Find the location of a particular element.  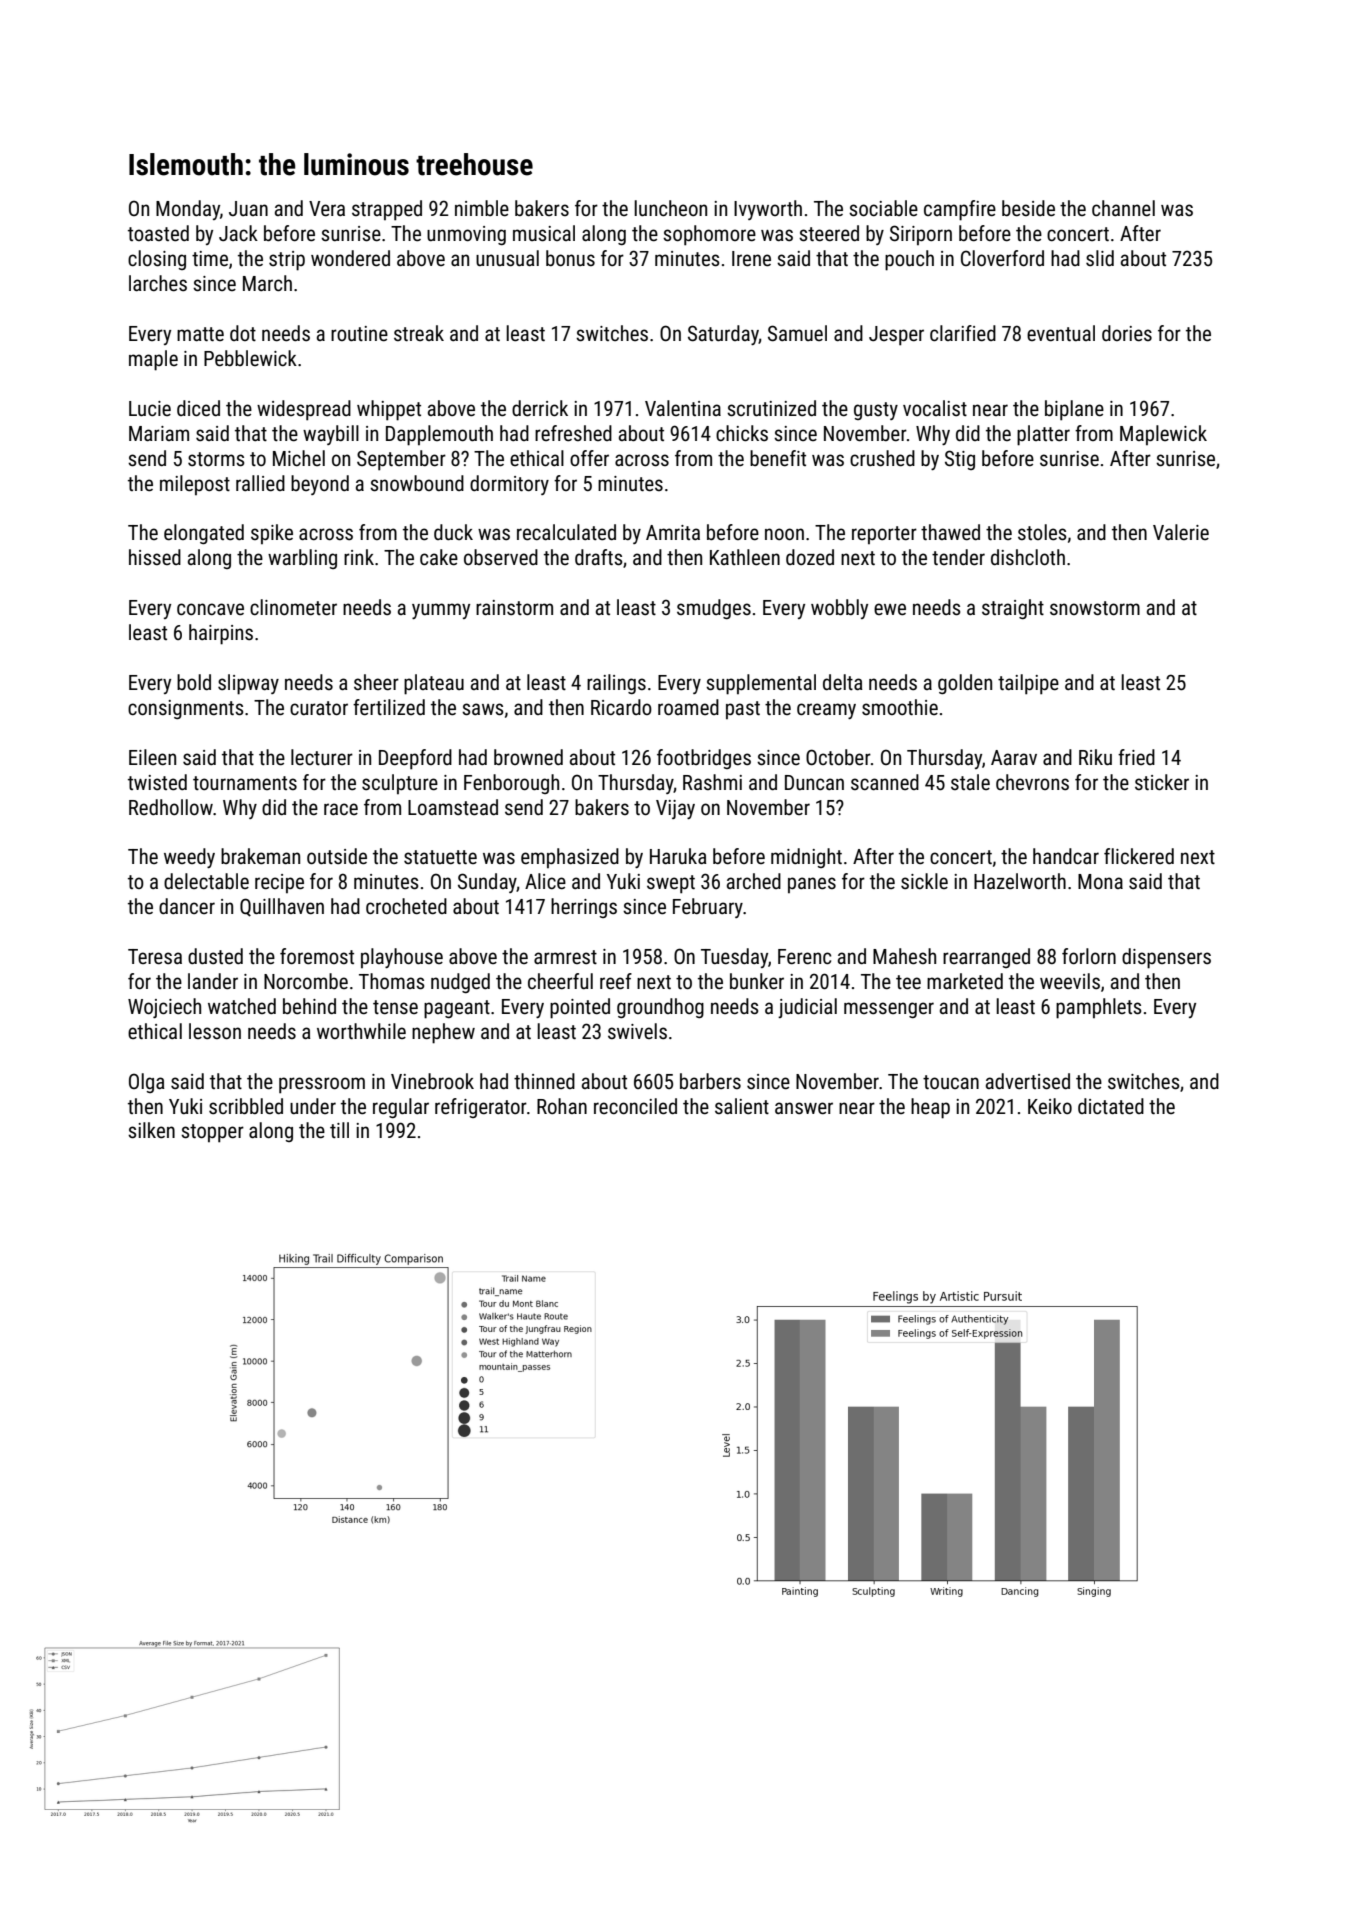

stale is located at coordinates (970, 782).
